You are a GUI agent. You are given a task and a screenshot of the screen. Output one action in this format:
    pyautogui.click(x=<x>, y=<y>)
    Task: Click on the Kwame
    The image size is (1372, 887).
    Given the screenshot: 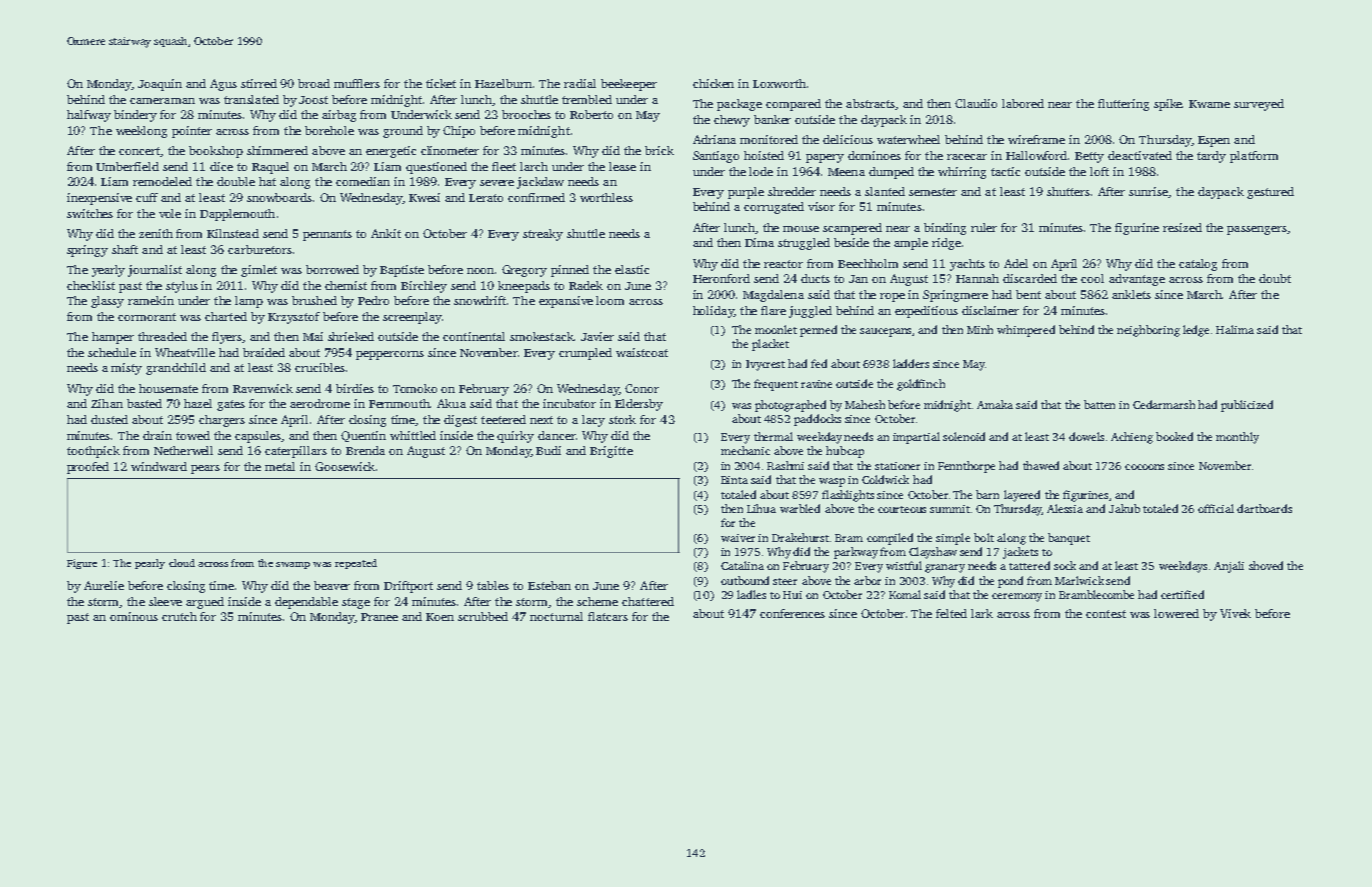 What is the action you would take?
    pyautogui.click(x=1209, y=104)
